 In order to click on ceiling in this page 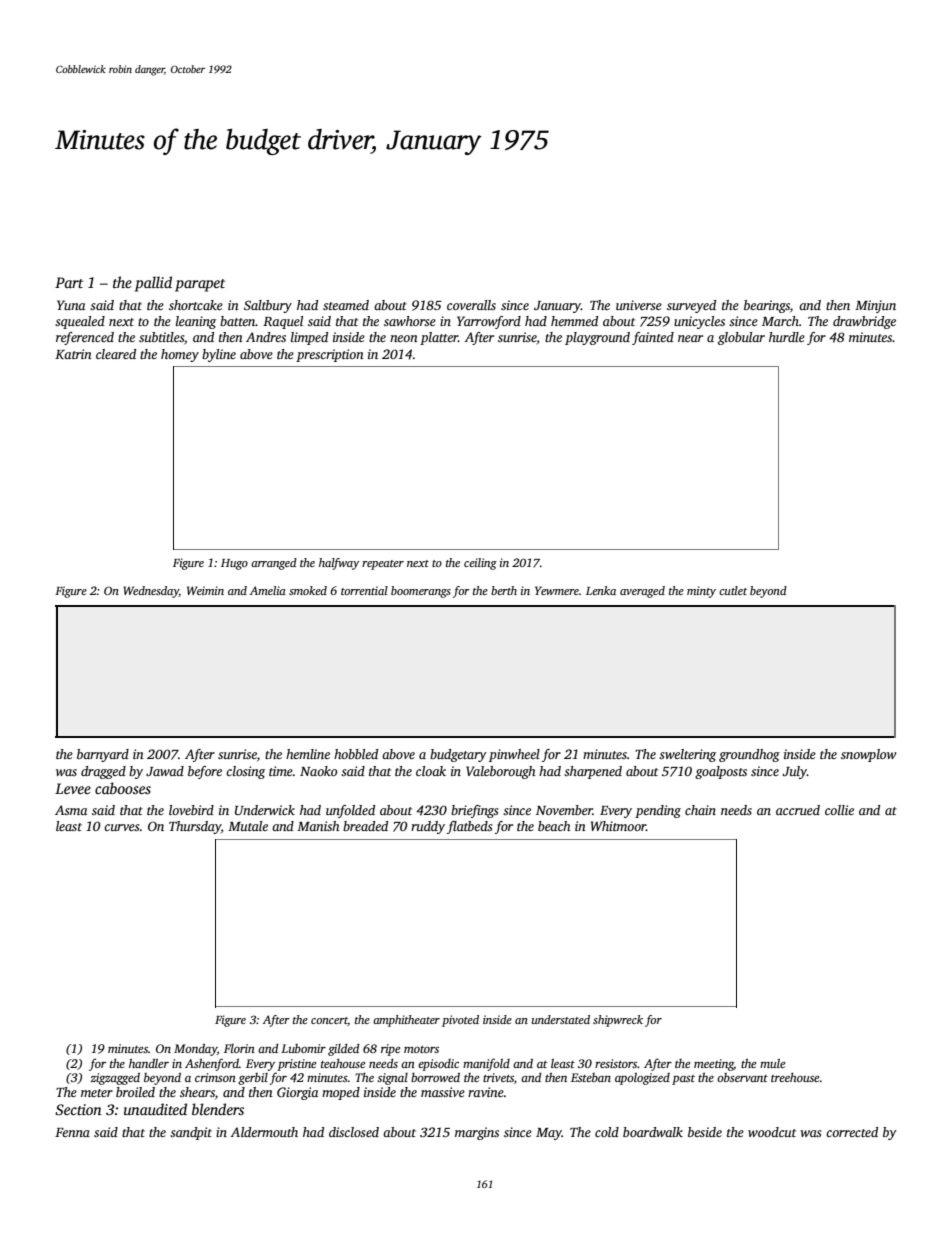, I will do `click(480, 564)`.
